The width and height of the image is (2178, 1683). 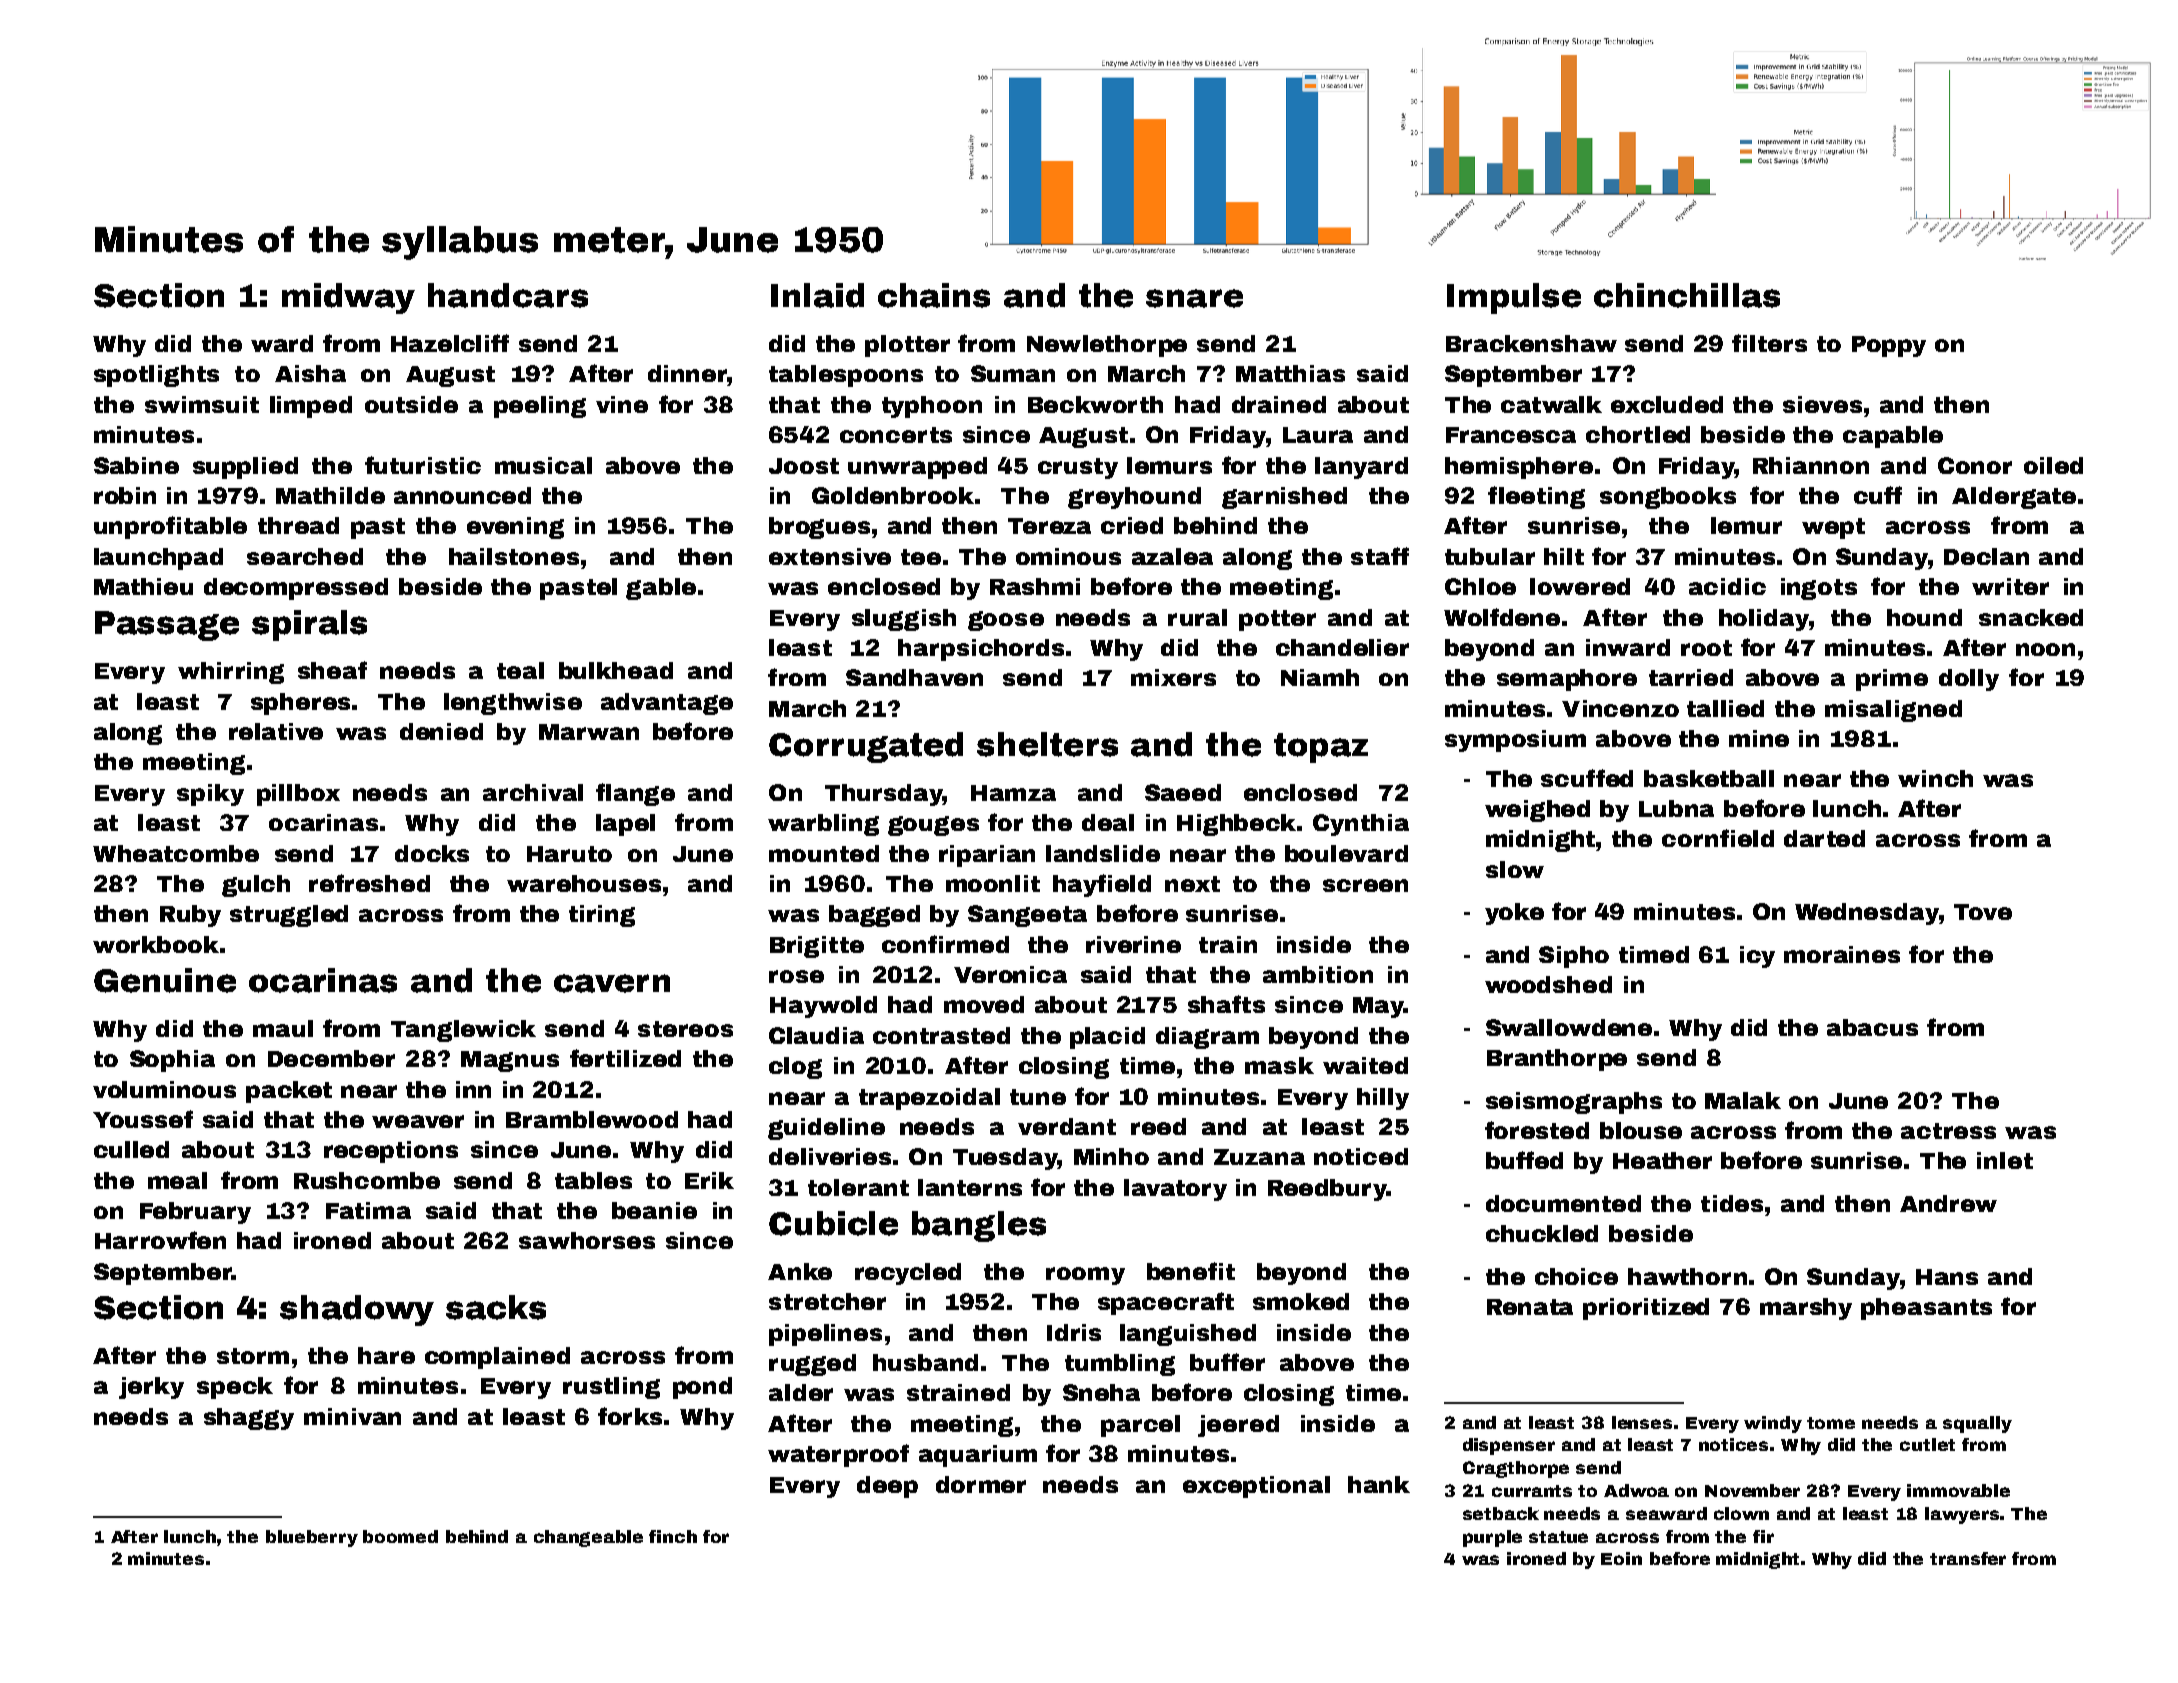 What do you see at coordinates (508, 295) in the image?
I see `handcars` at bounding box center [508, 295].
